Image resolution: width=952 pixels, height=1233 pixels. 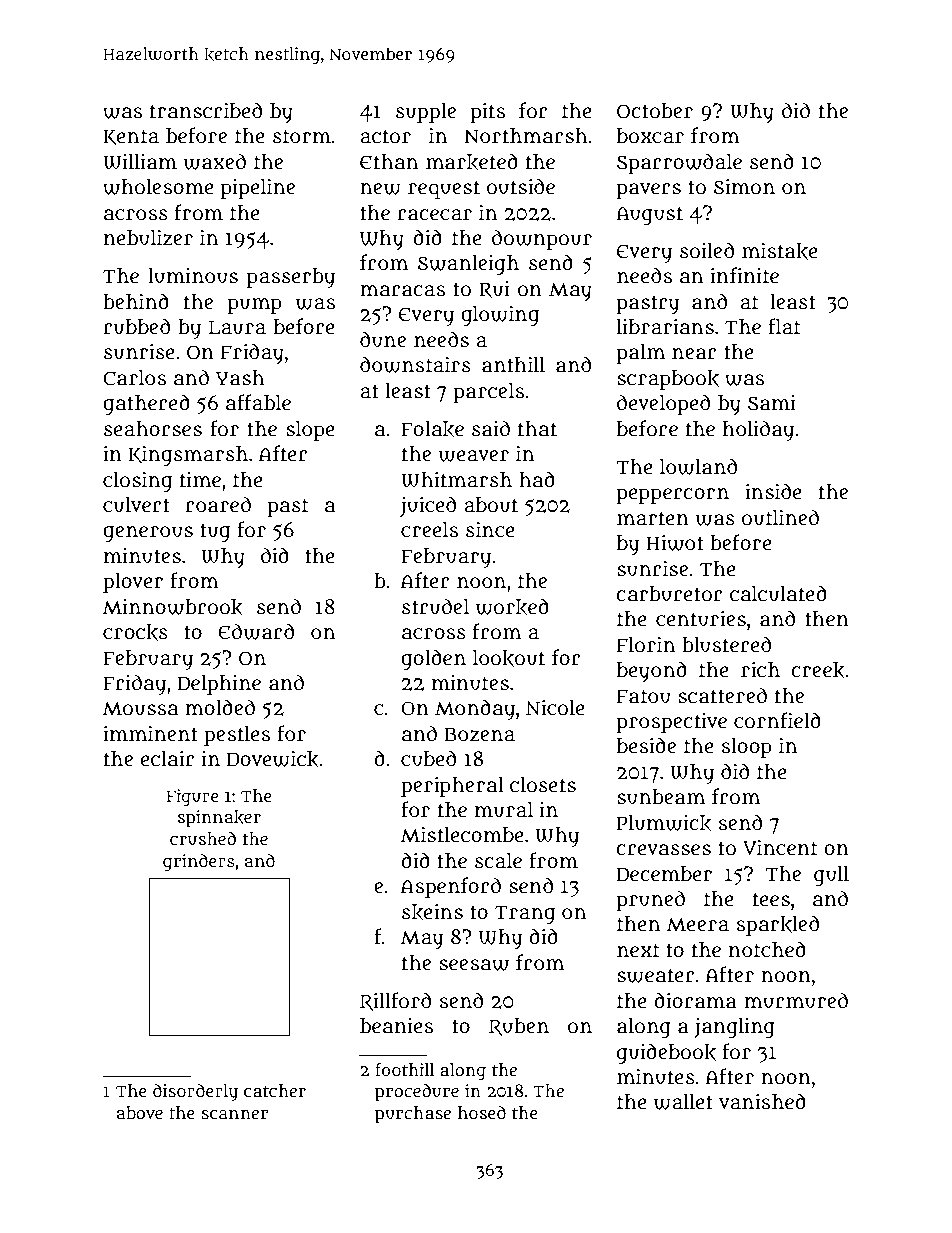 I want to click on above, so click(x=140, y=1112).
